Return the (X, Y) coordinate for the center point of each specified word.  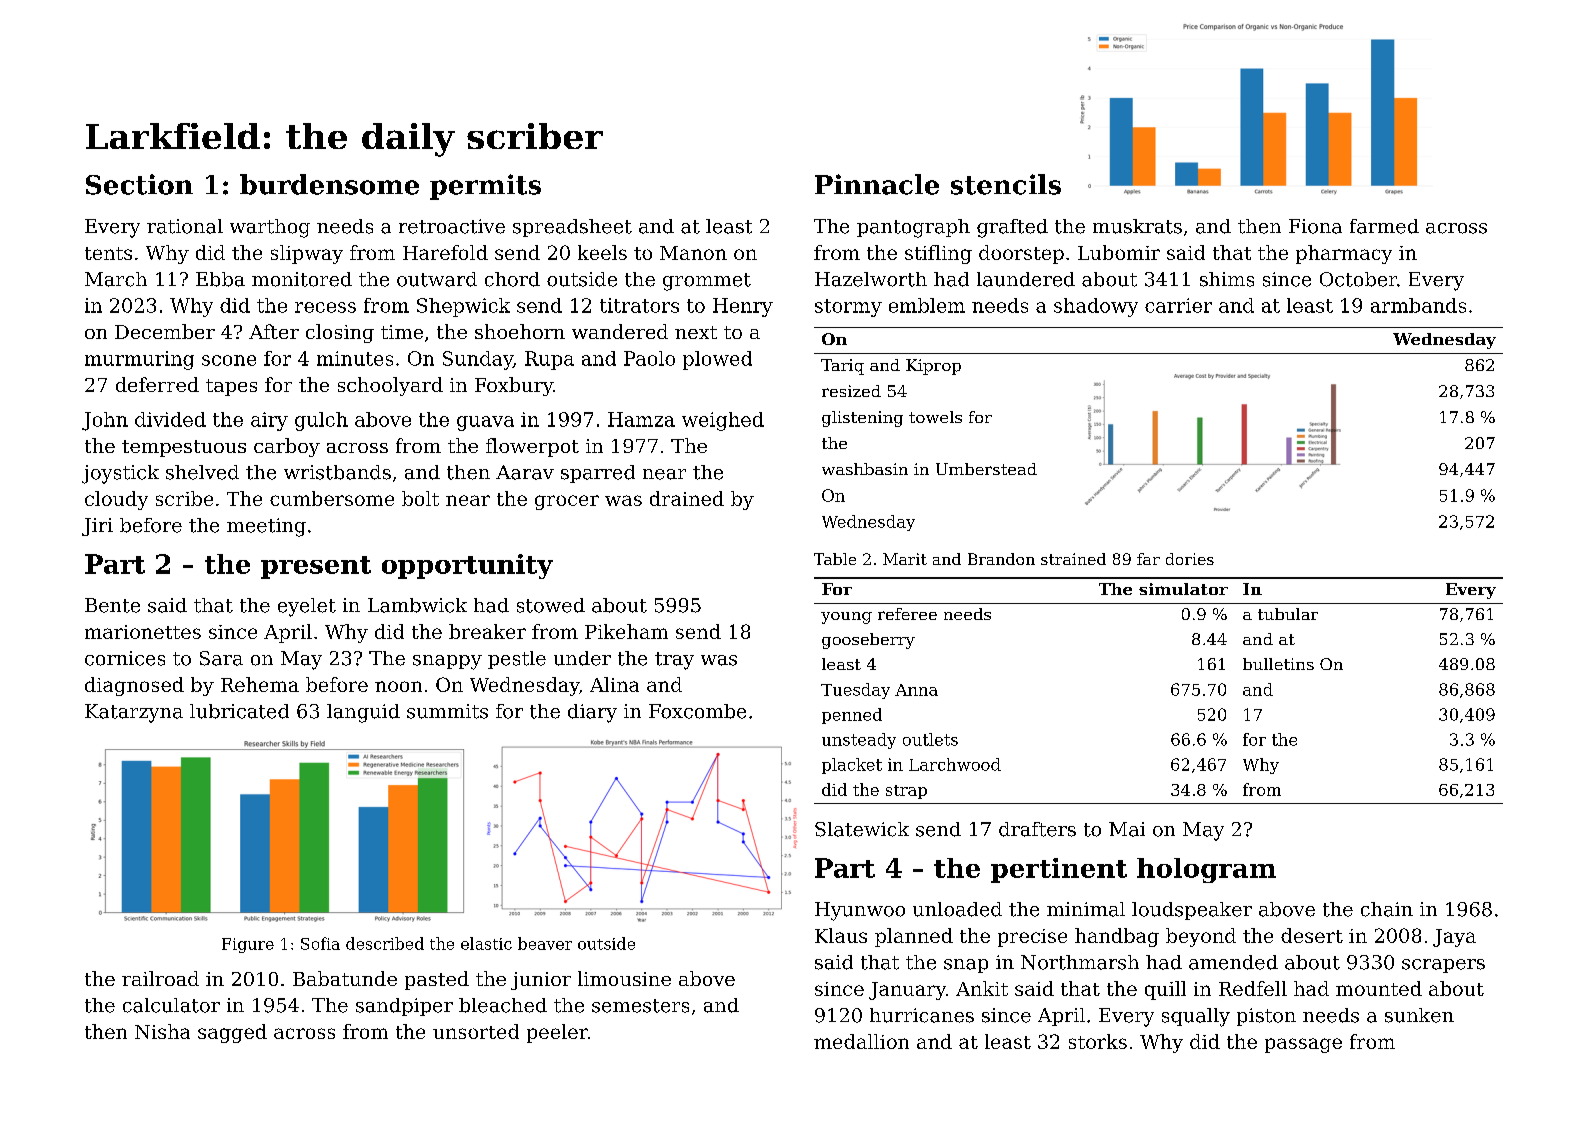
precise (1032, 938)
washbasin (865, 469)
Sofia (320, 943)
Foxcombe (697, 711)
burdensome (329, 184)
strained (1073, 559)
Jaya (1454, 938)
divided (170, 419)
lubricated (239, 711)
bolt (420, 498)
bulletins (1278, 664)
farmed (1384, 226)
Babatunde (345, 978)
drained (687, 498)
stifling (938, 254)
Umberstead (986, 469)
